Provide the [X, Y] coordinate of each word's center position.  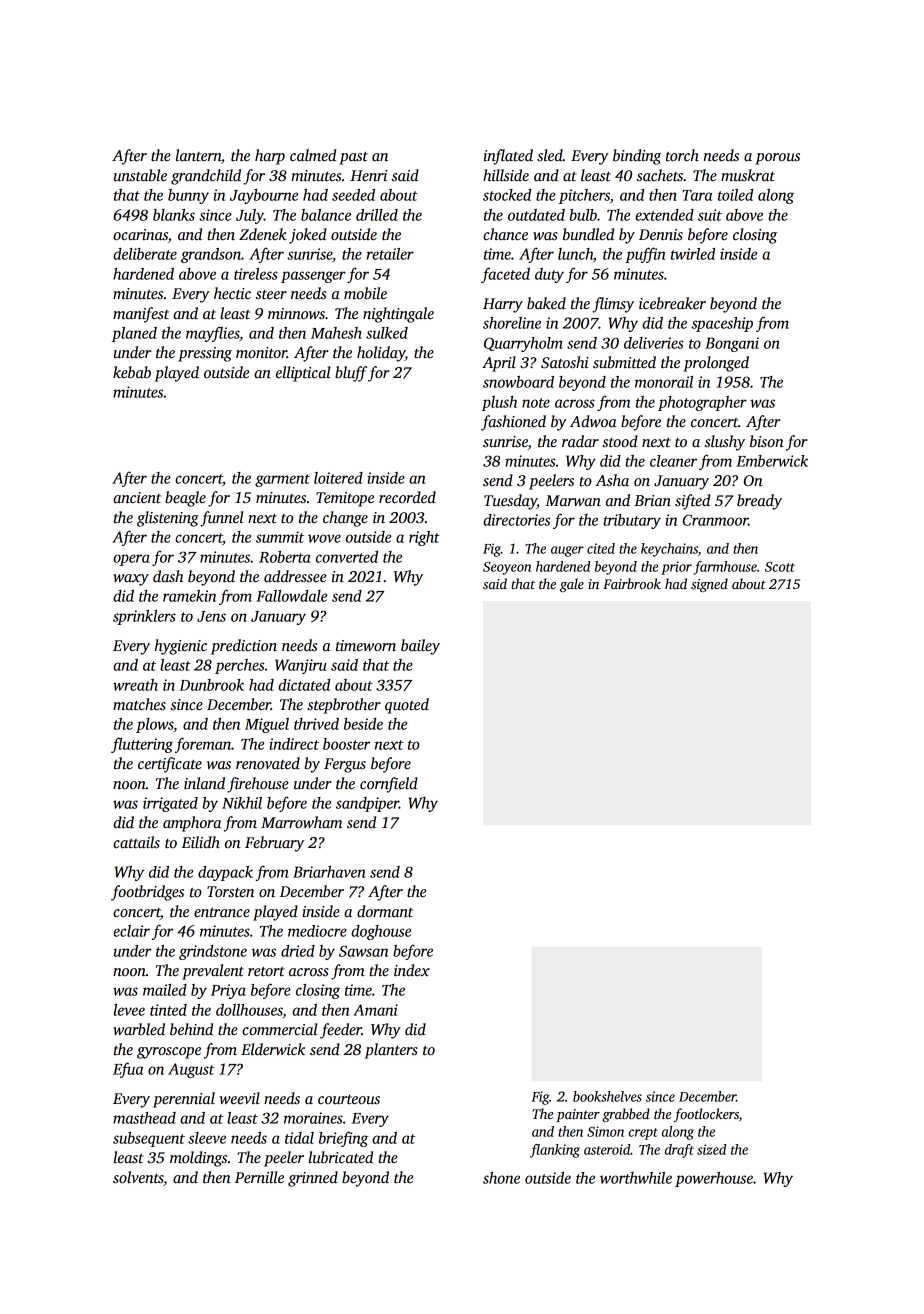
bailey [420, 647]
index [412, 970]
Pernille [259, 1177]
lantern [198, 155]
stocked [507, 195]
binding [637, 157]
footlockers [706, 1115]
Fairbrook [632, 583]
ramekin [189, 596]
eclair [131, 931]
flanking [555, 1151]
